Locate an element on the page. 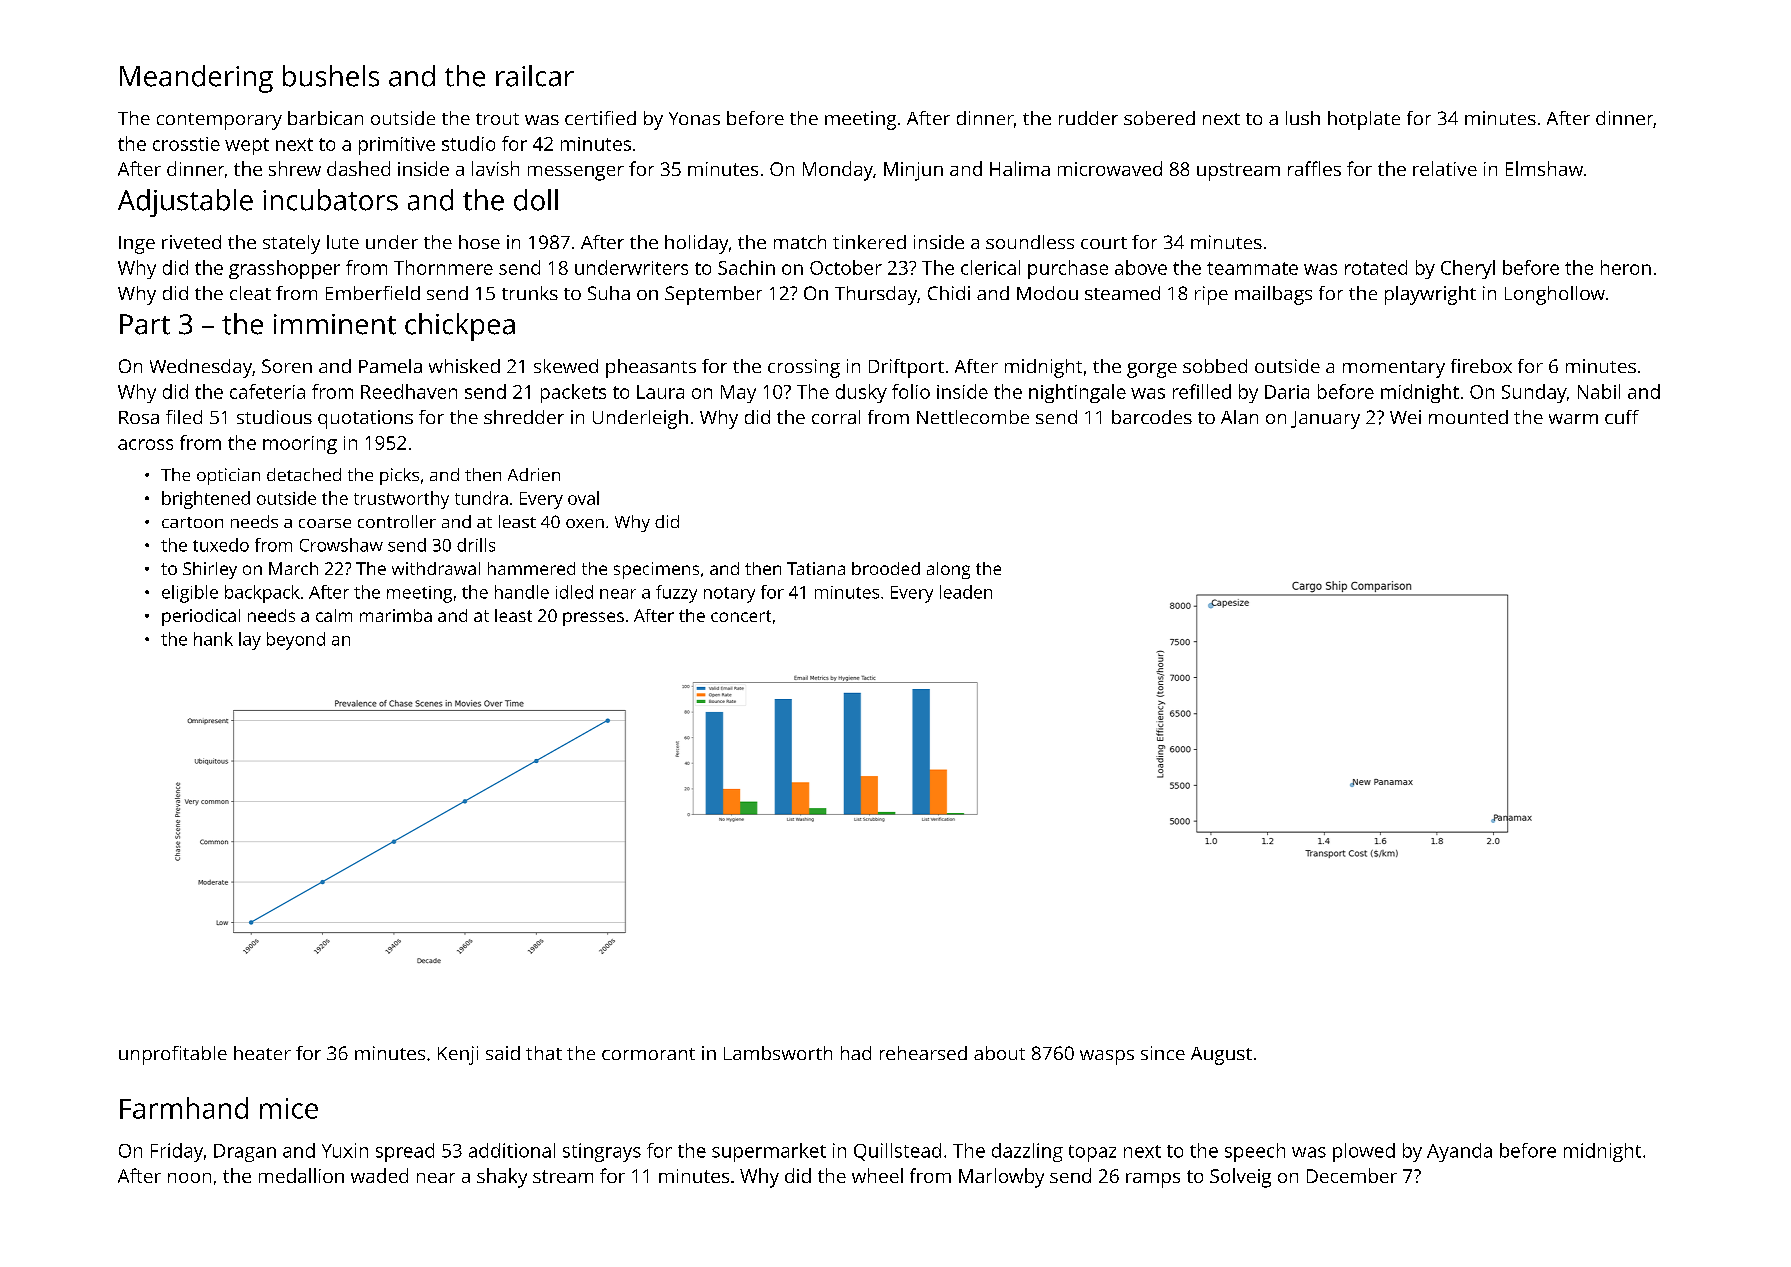 The width and height of the document is (1791, 1267). Wei is located at coordinates (1405, 417).
